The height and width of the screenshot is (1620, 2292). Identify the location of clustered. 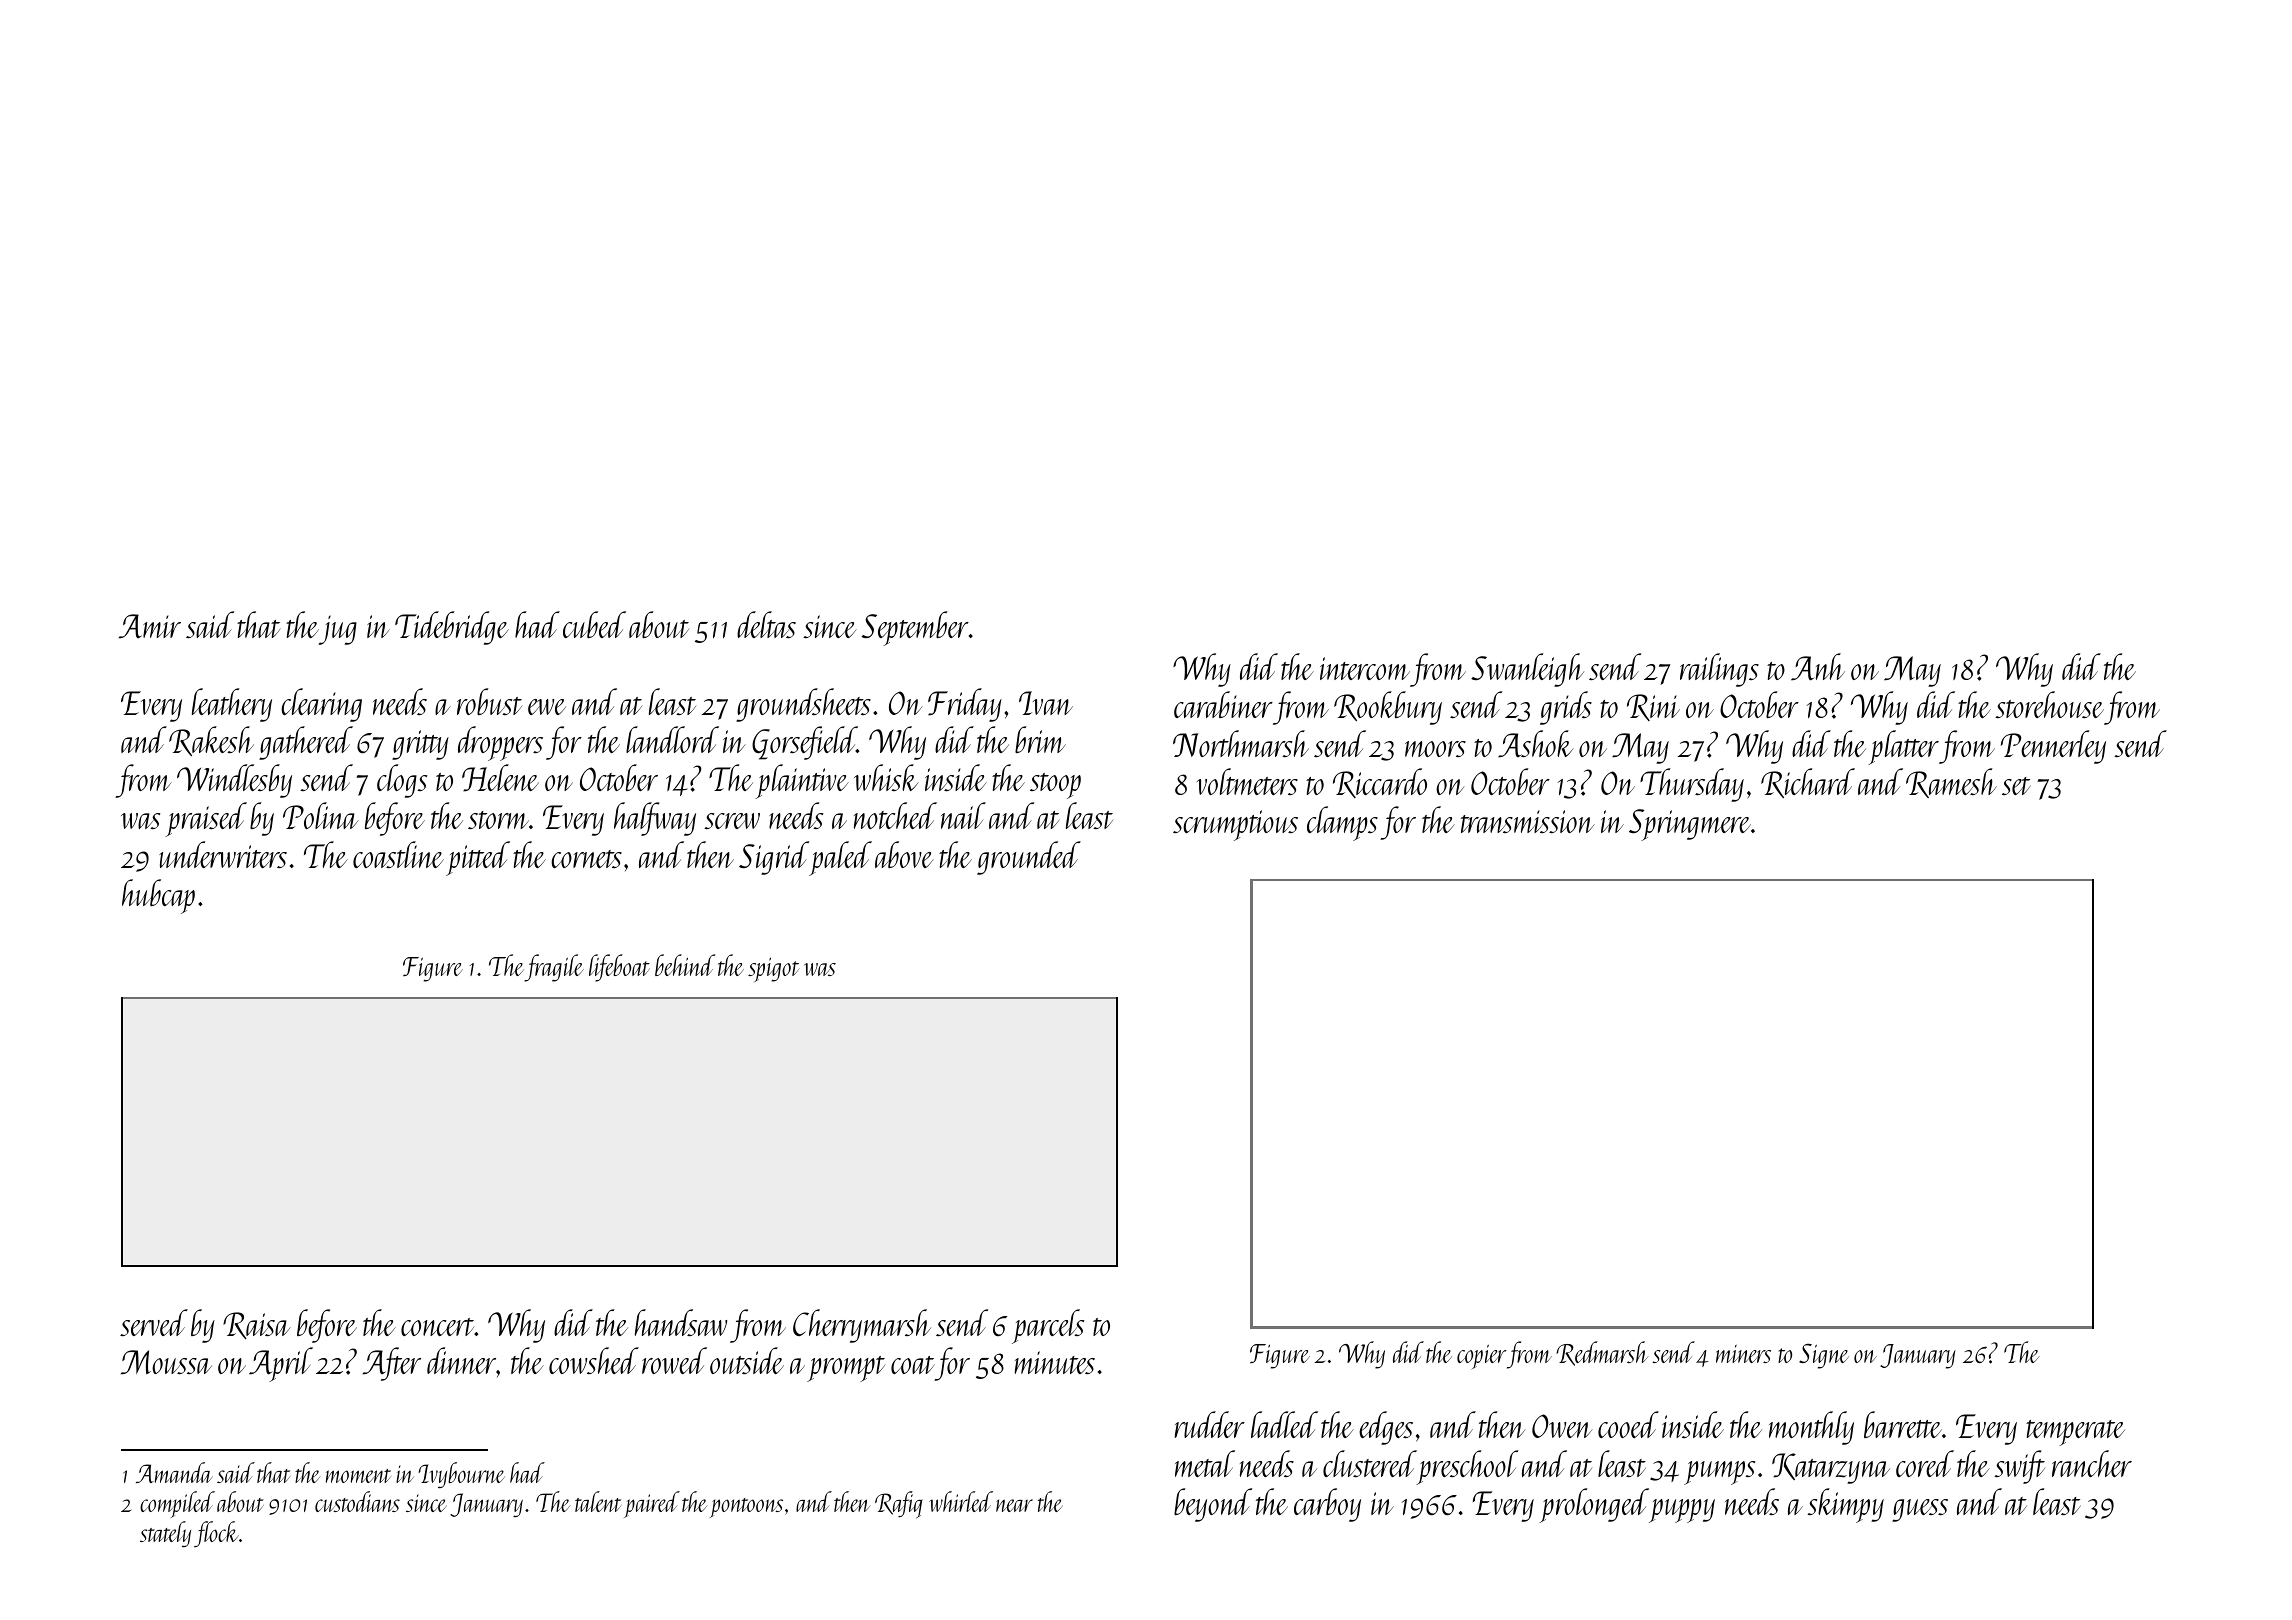
(1370, 1463).
